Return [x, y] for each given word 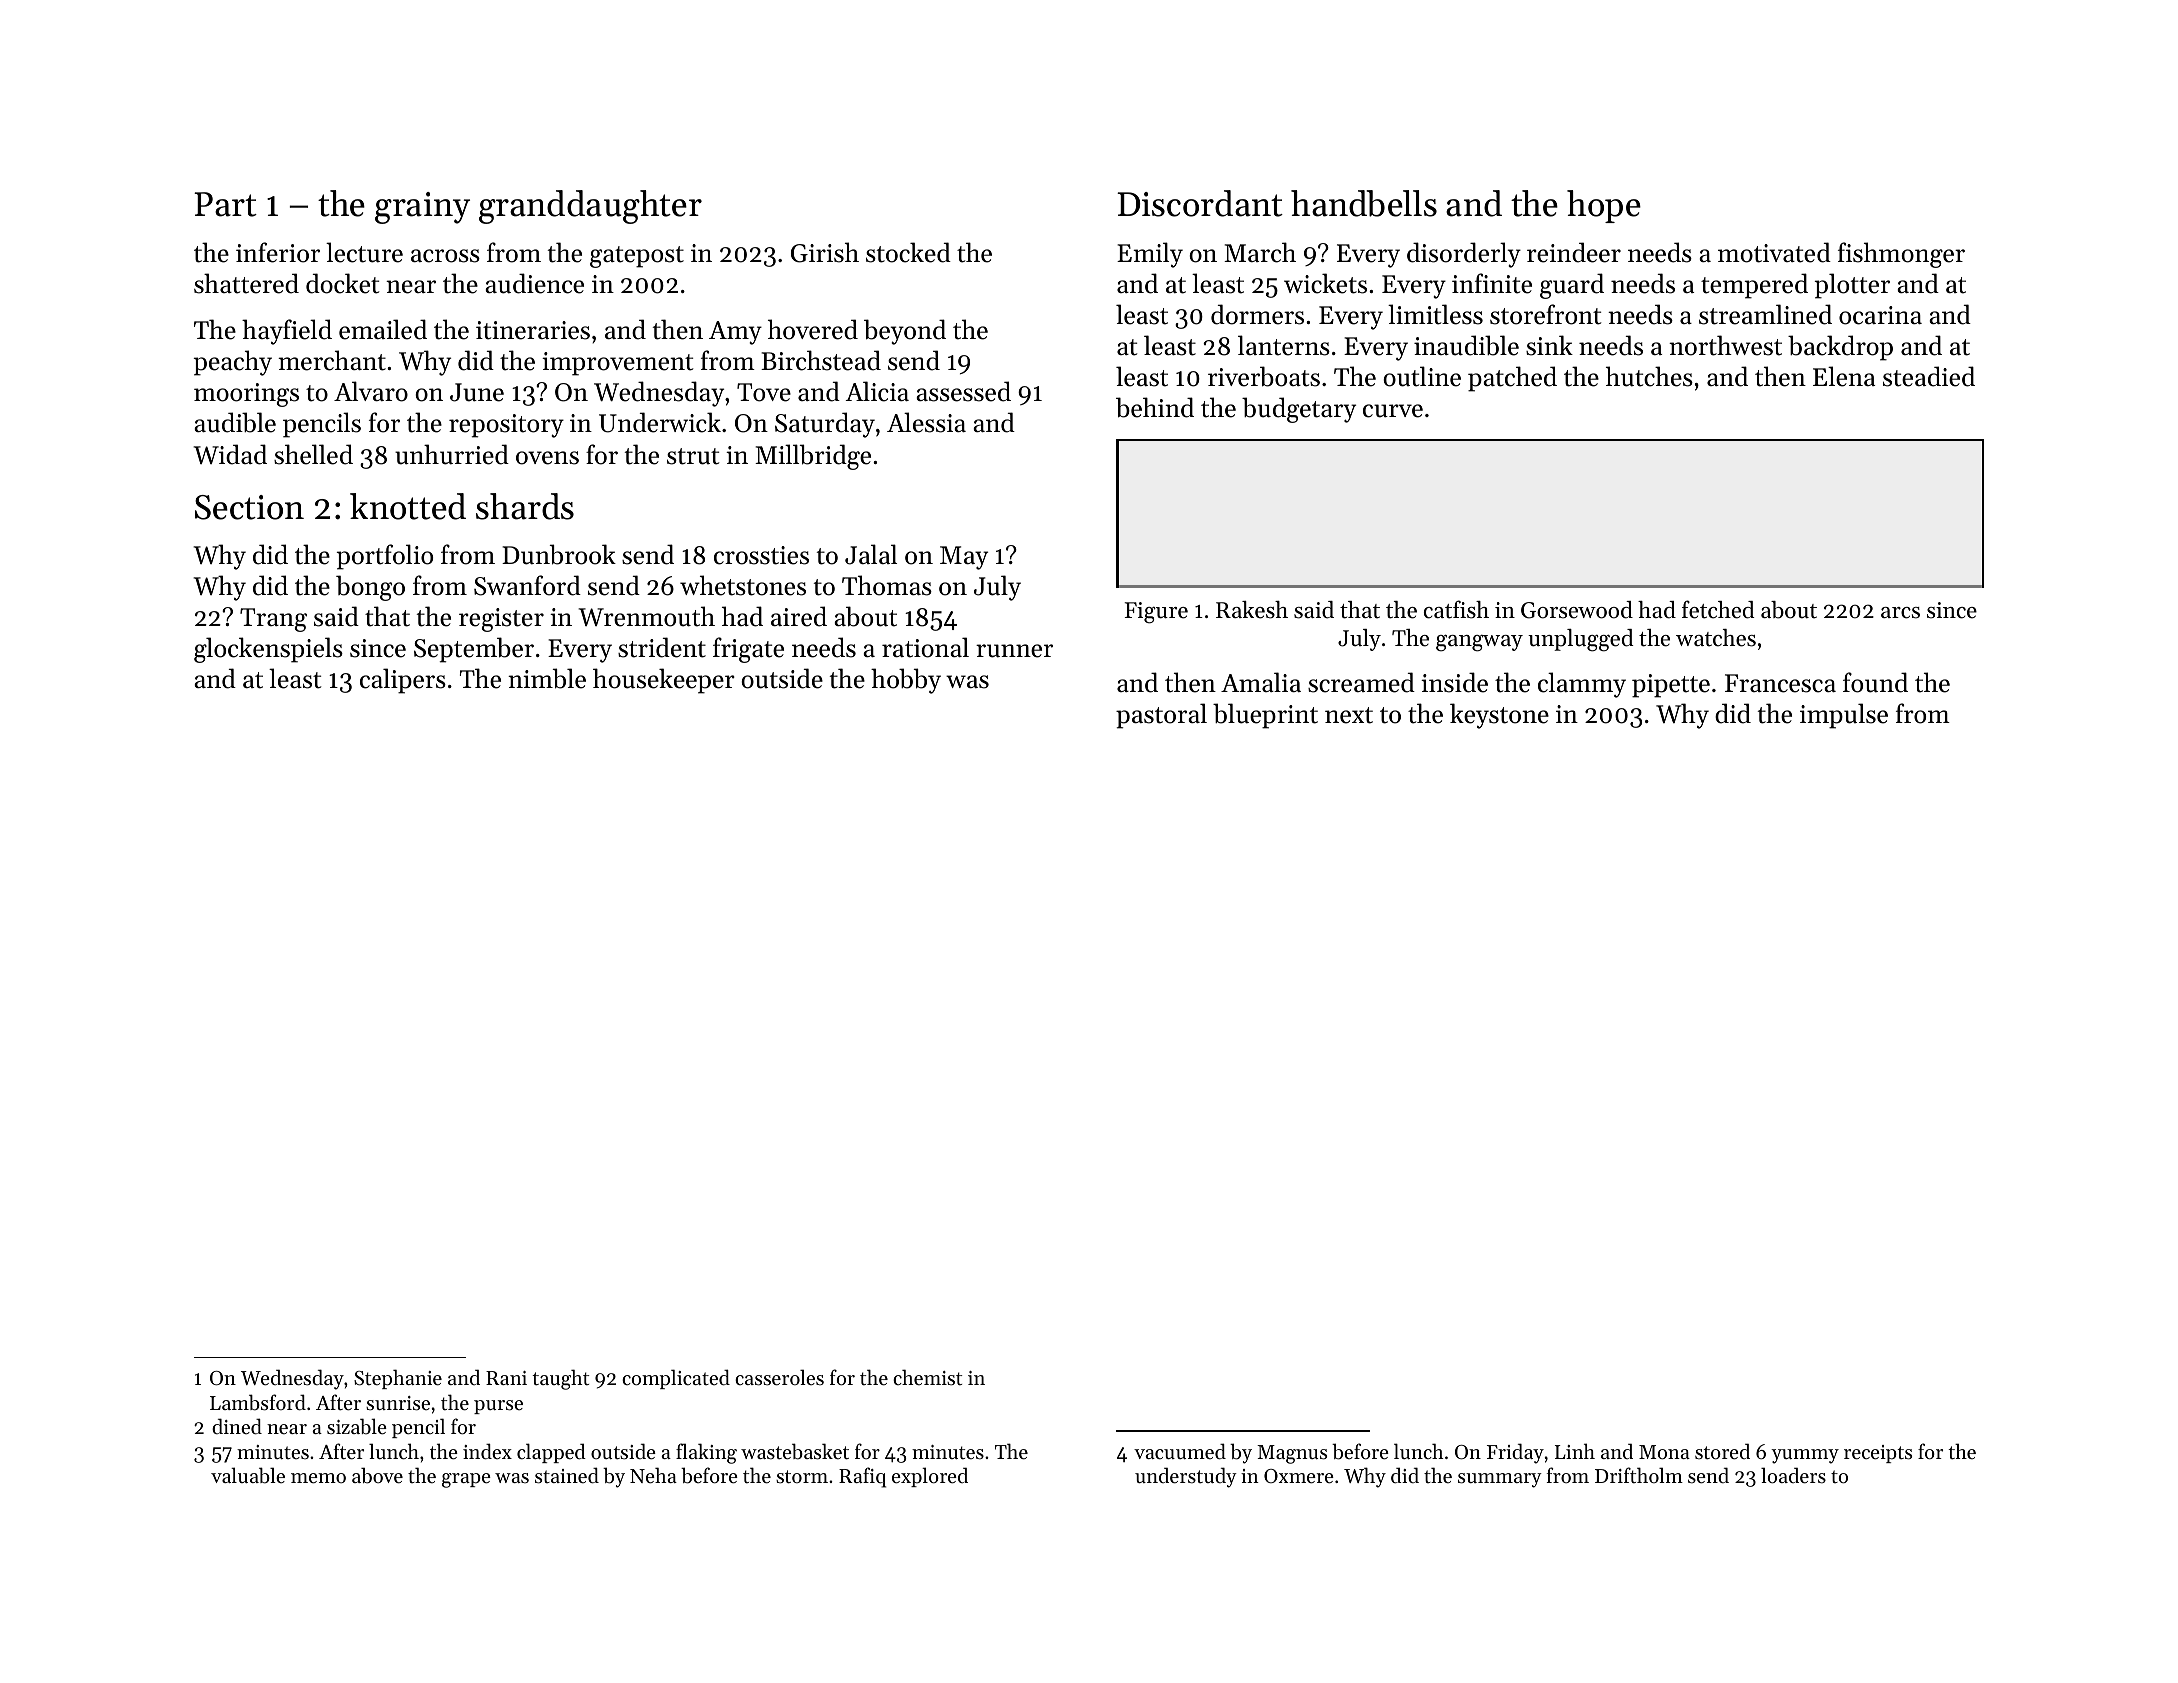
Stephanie [398, 1379]
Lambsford [258, 1402]
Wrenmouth [646, 616]
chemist [927, 1377]
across [445, 256]
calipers [403, 681]
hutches [1649, 376]
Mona [1664, 1452]
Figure [1156, 613]
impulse [1844, 716]
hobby [906, 681]
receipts [1878, 1454]
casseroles [779, 1377]
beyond [905, 332]
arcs [1900, 613]
